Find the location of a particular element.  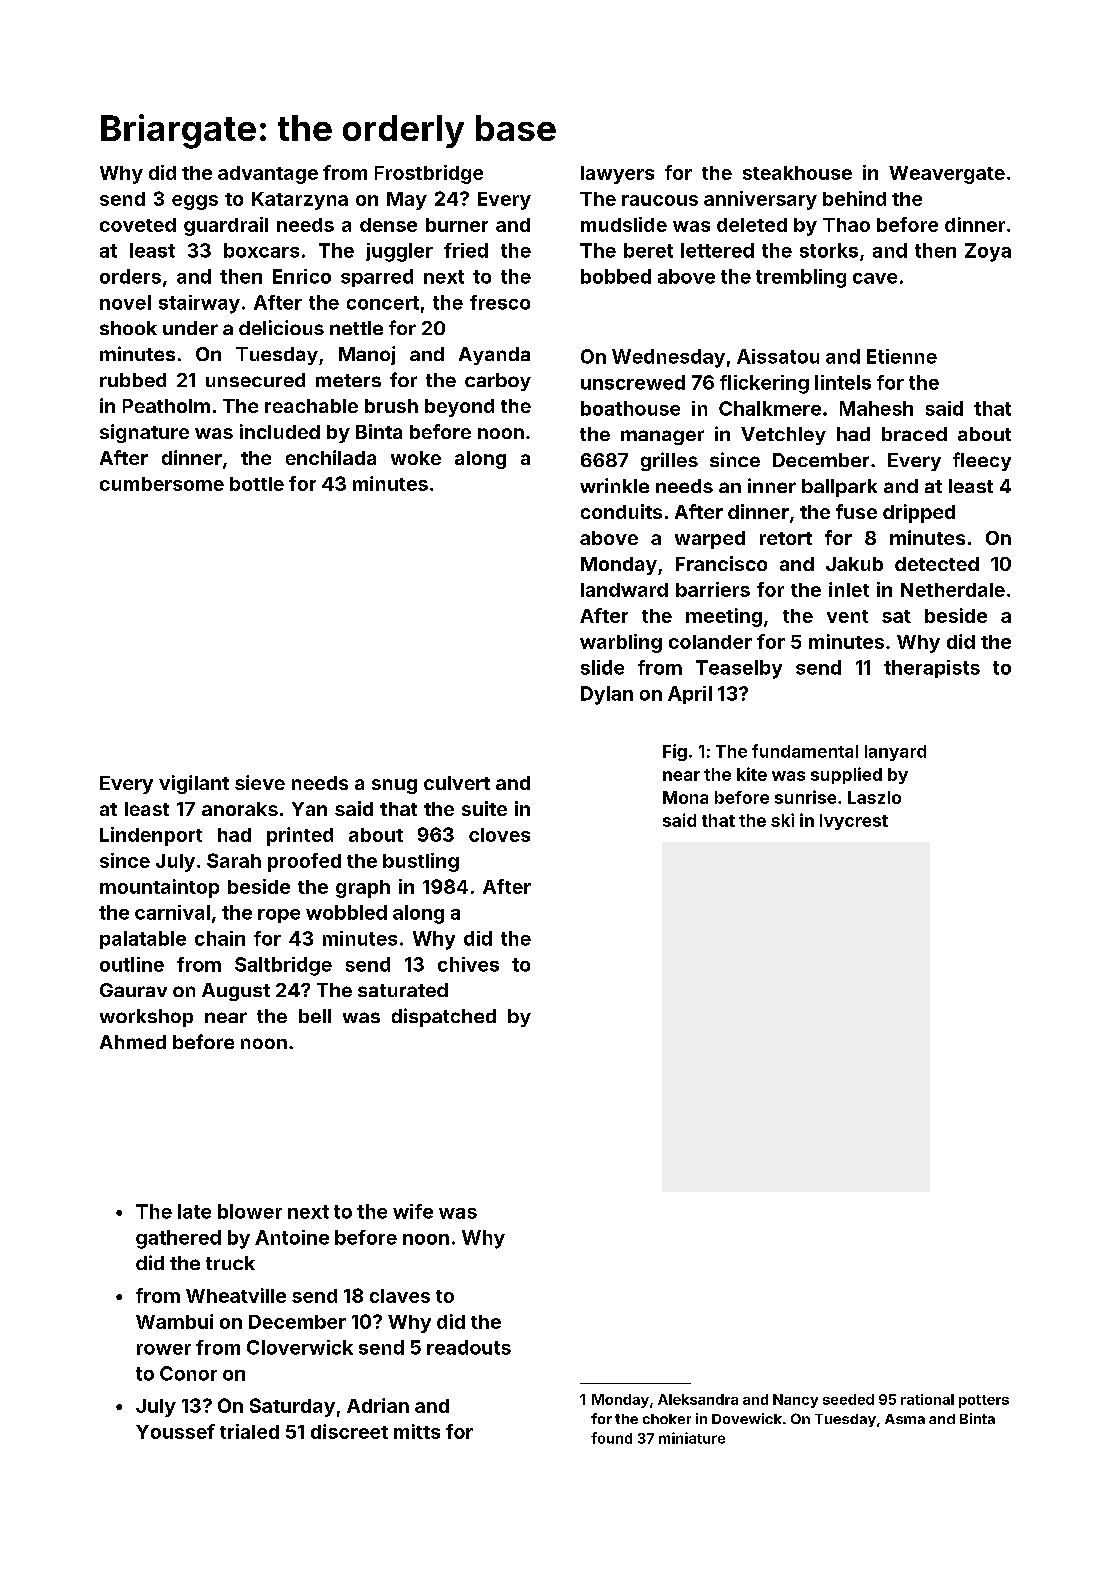

behind is located at coordinates (854, 198).
